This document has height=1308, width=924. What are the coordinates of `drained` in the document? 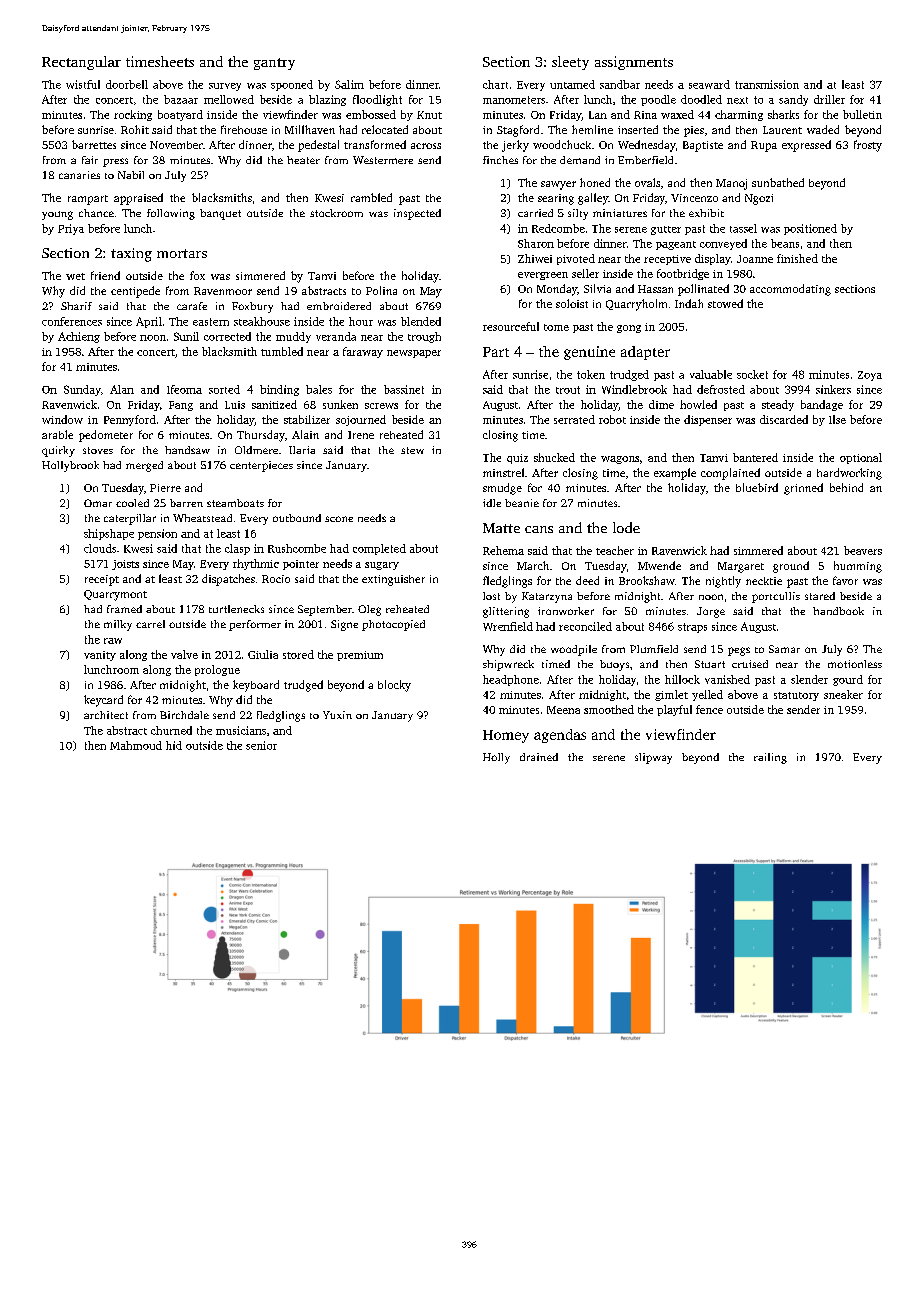 It's located at (539, 757).
